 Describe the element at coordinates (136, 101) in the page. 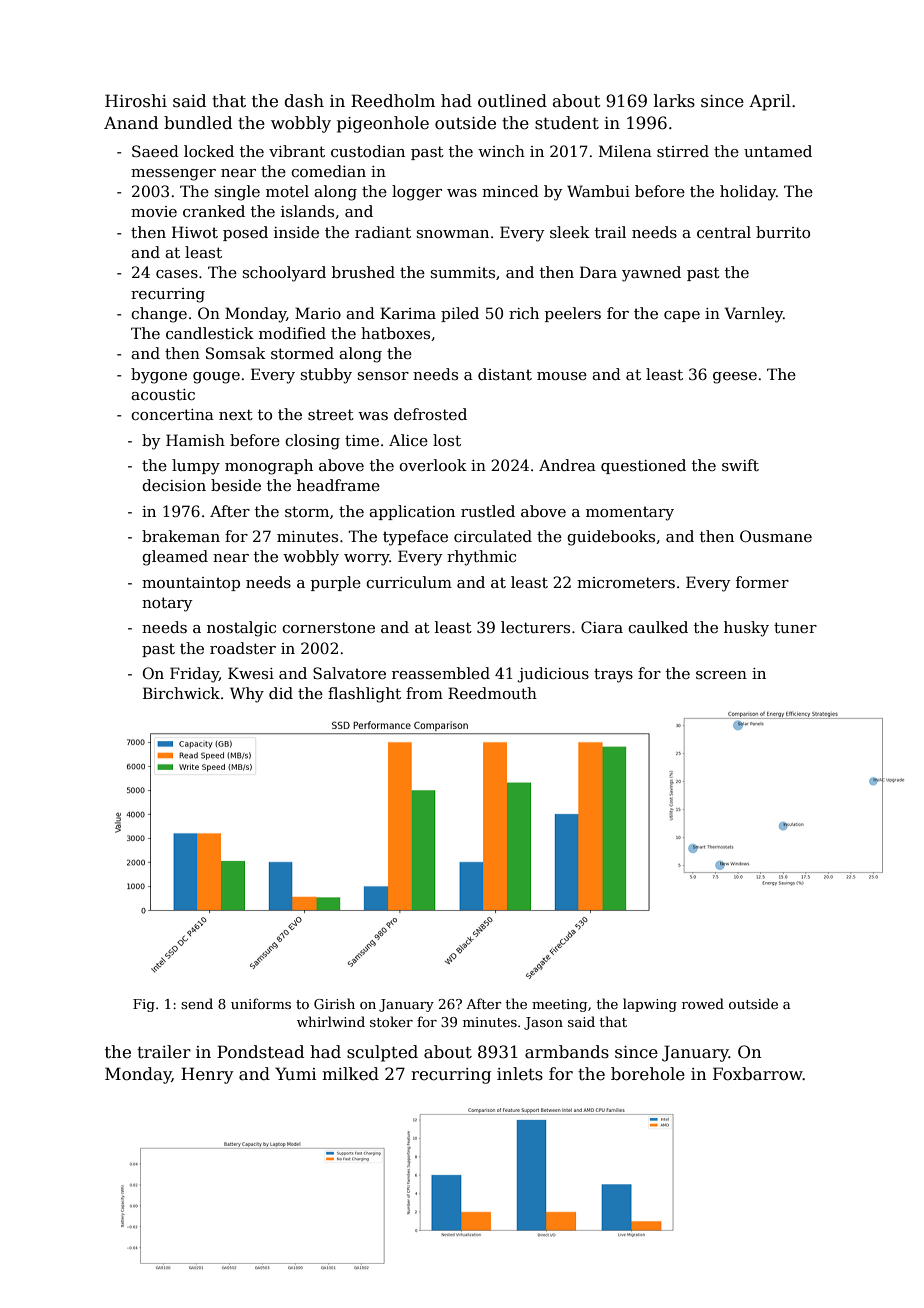

I see `Hiroshi` at that location.
